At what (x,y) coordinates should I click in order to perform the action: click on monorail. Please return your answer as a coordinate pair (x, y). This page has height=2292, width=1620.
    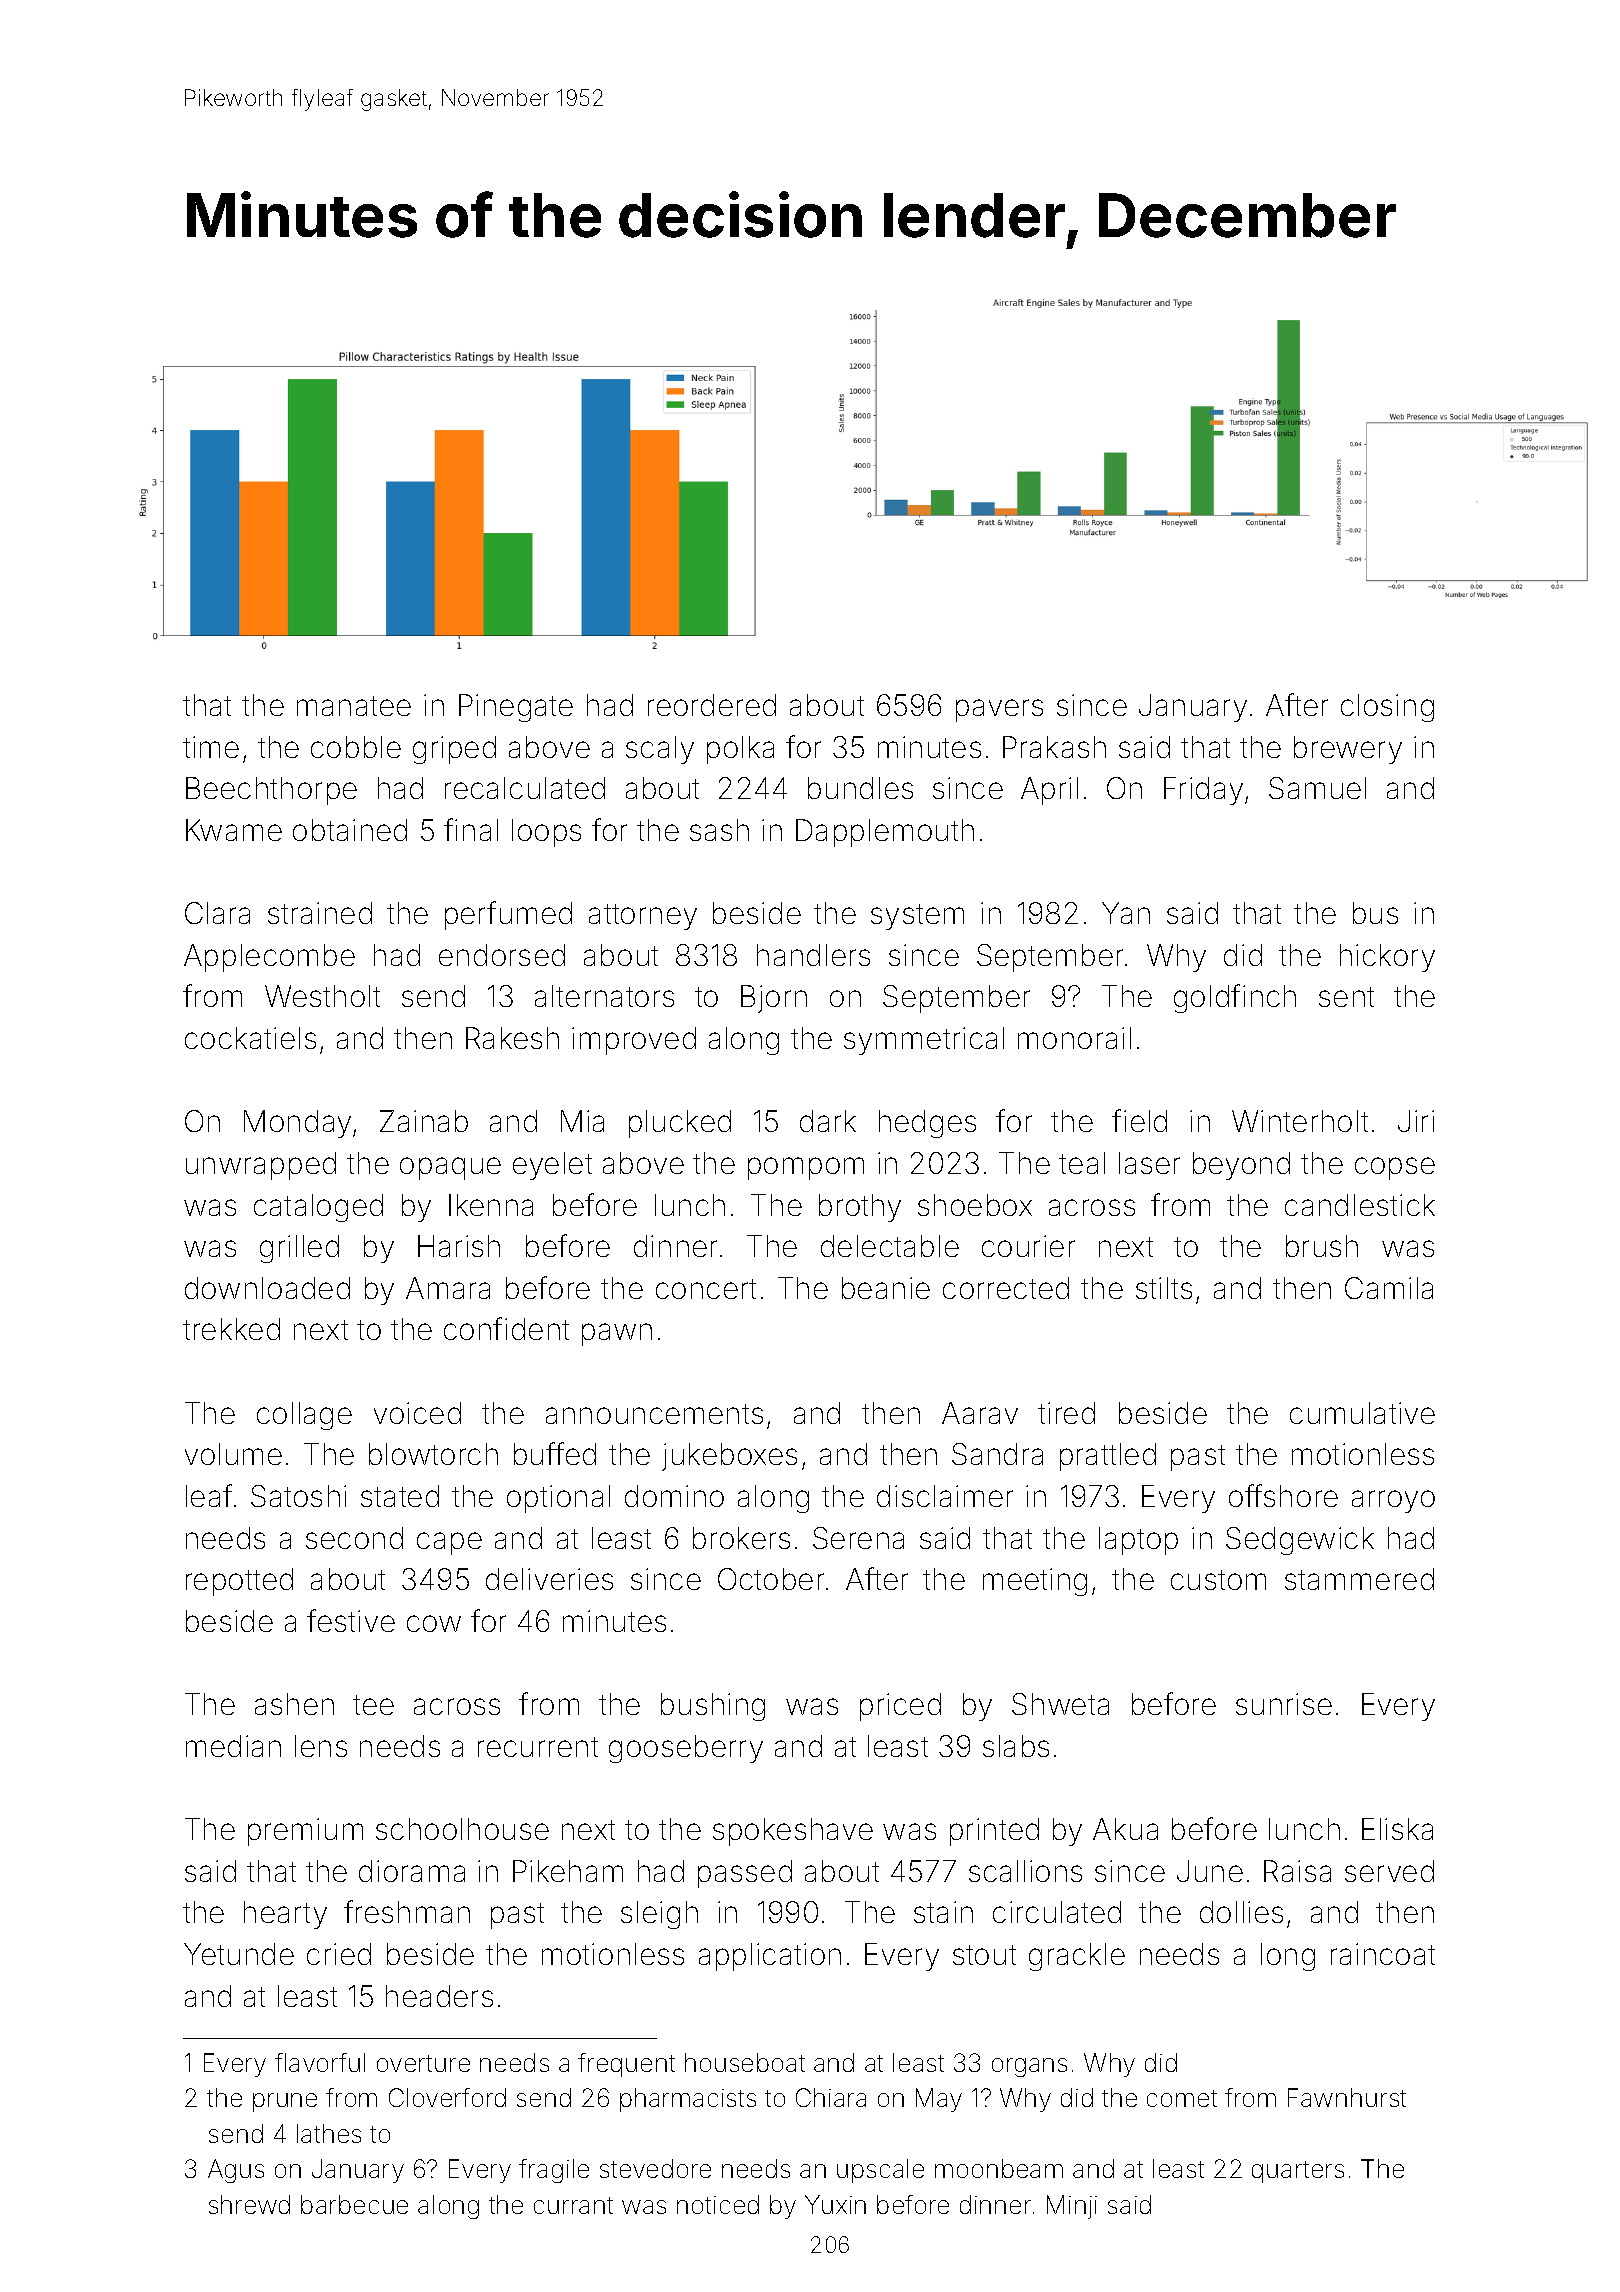
    Looking at the image, I should click on (1074, 1038).
